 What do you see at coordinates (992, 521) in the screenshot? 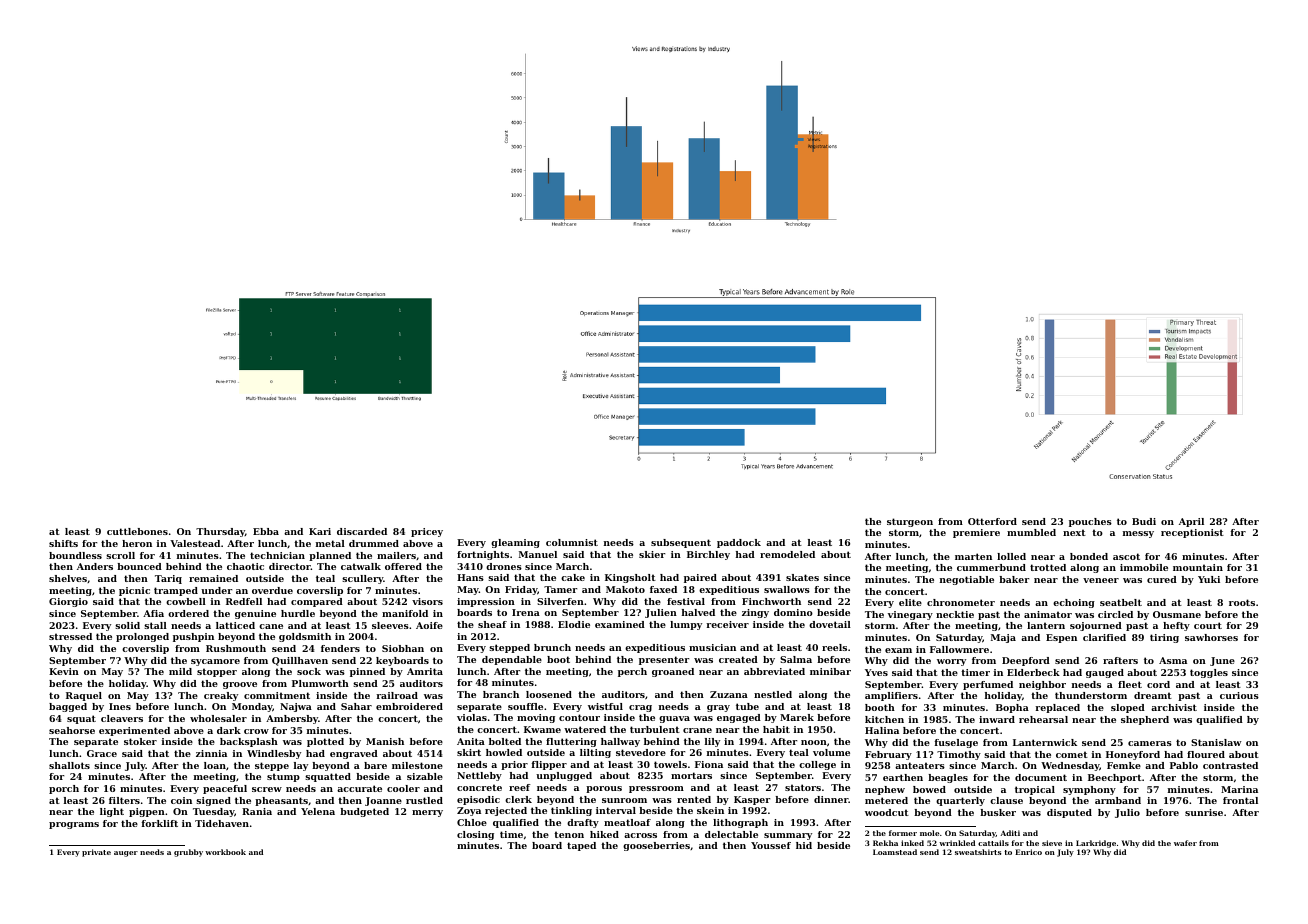
I see `Otterford` at bounding box center [992, 521].
